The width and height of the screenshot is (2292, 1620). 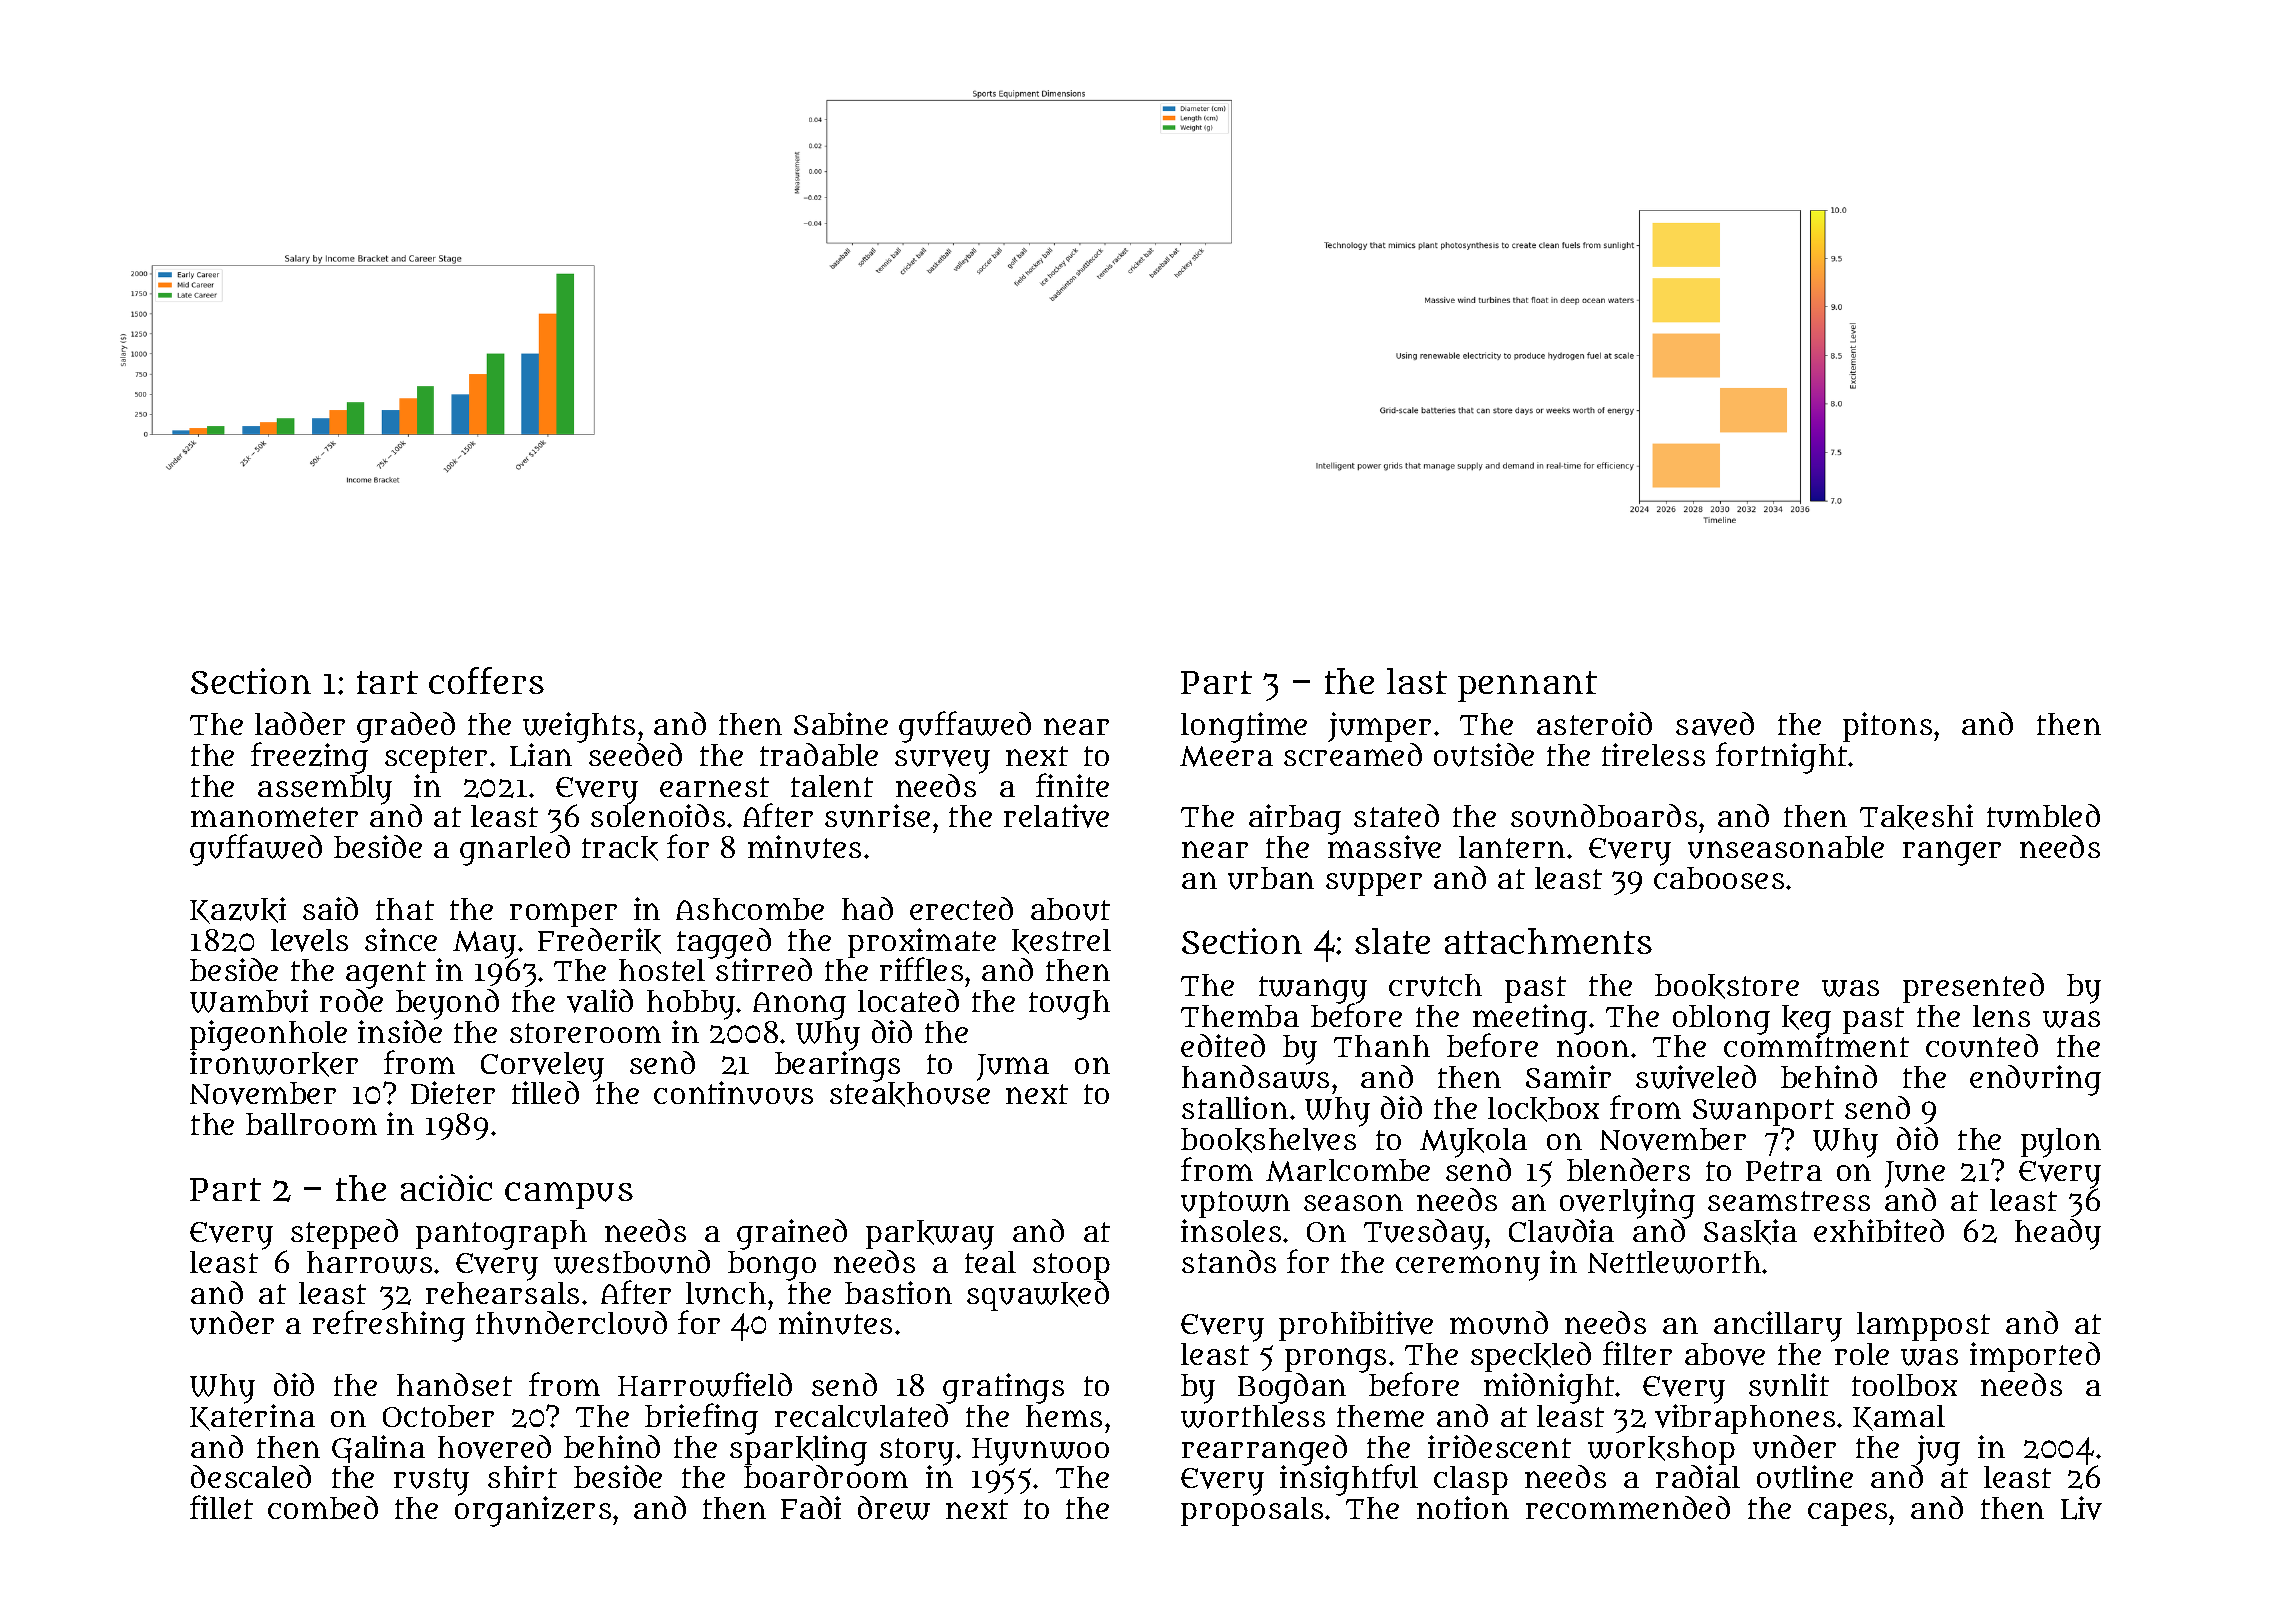 I want to click on handset, so click(x=454, y=1384).
